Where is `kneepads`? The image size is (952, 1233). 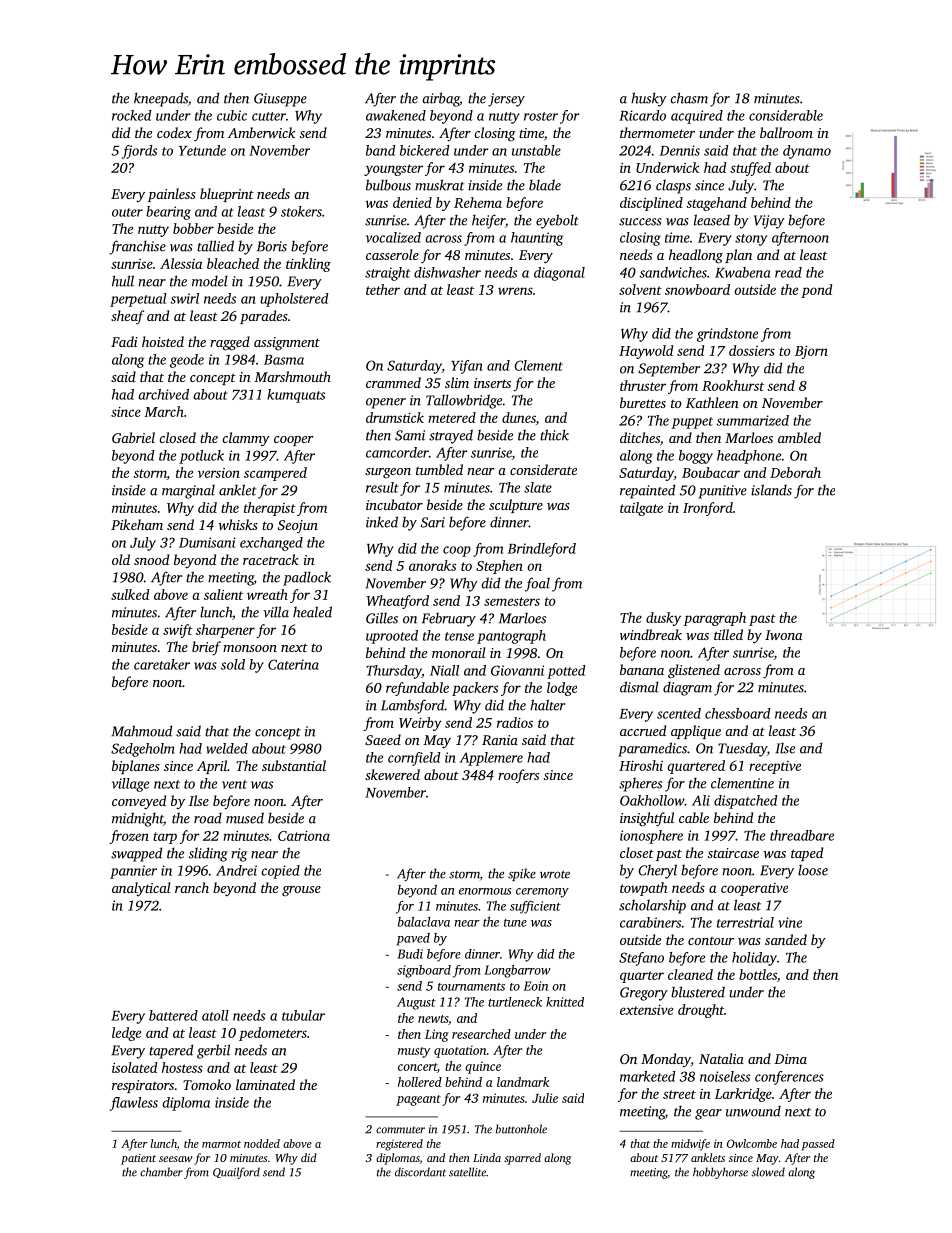 kneepads is located at coordinates (161, 99).
